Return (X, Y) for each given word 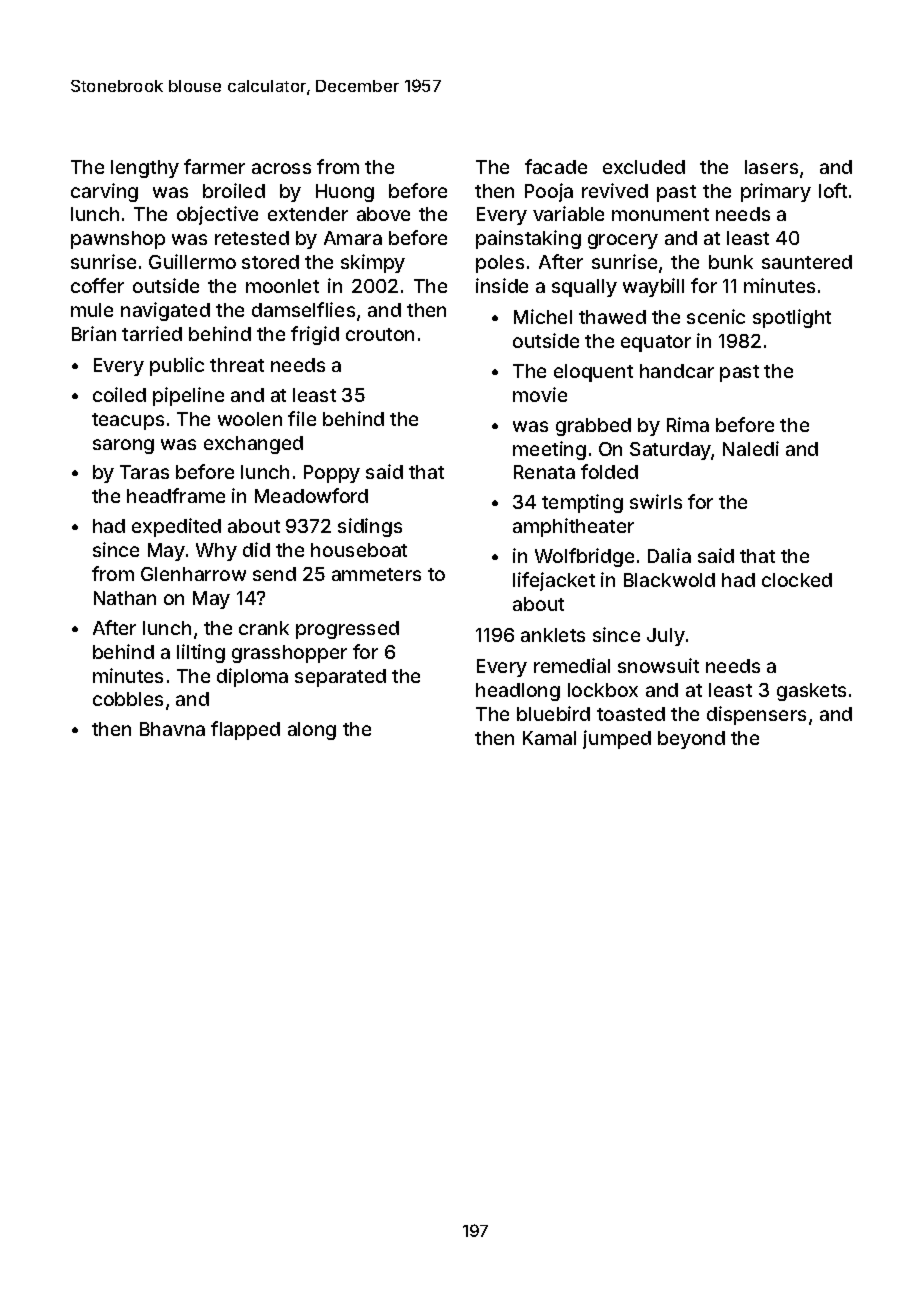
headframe (176, 495)
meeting (549, 450)
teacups (128, 421)
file (302, 418)
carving (104, 192)
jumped (617, 739)
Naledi (751, 448)
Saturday (671, 451)
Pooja (549, 192)
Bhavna (172, 729)
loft (833, 190)
